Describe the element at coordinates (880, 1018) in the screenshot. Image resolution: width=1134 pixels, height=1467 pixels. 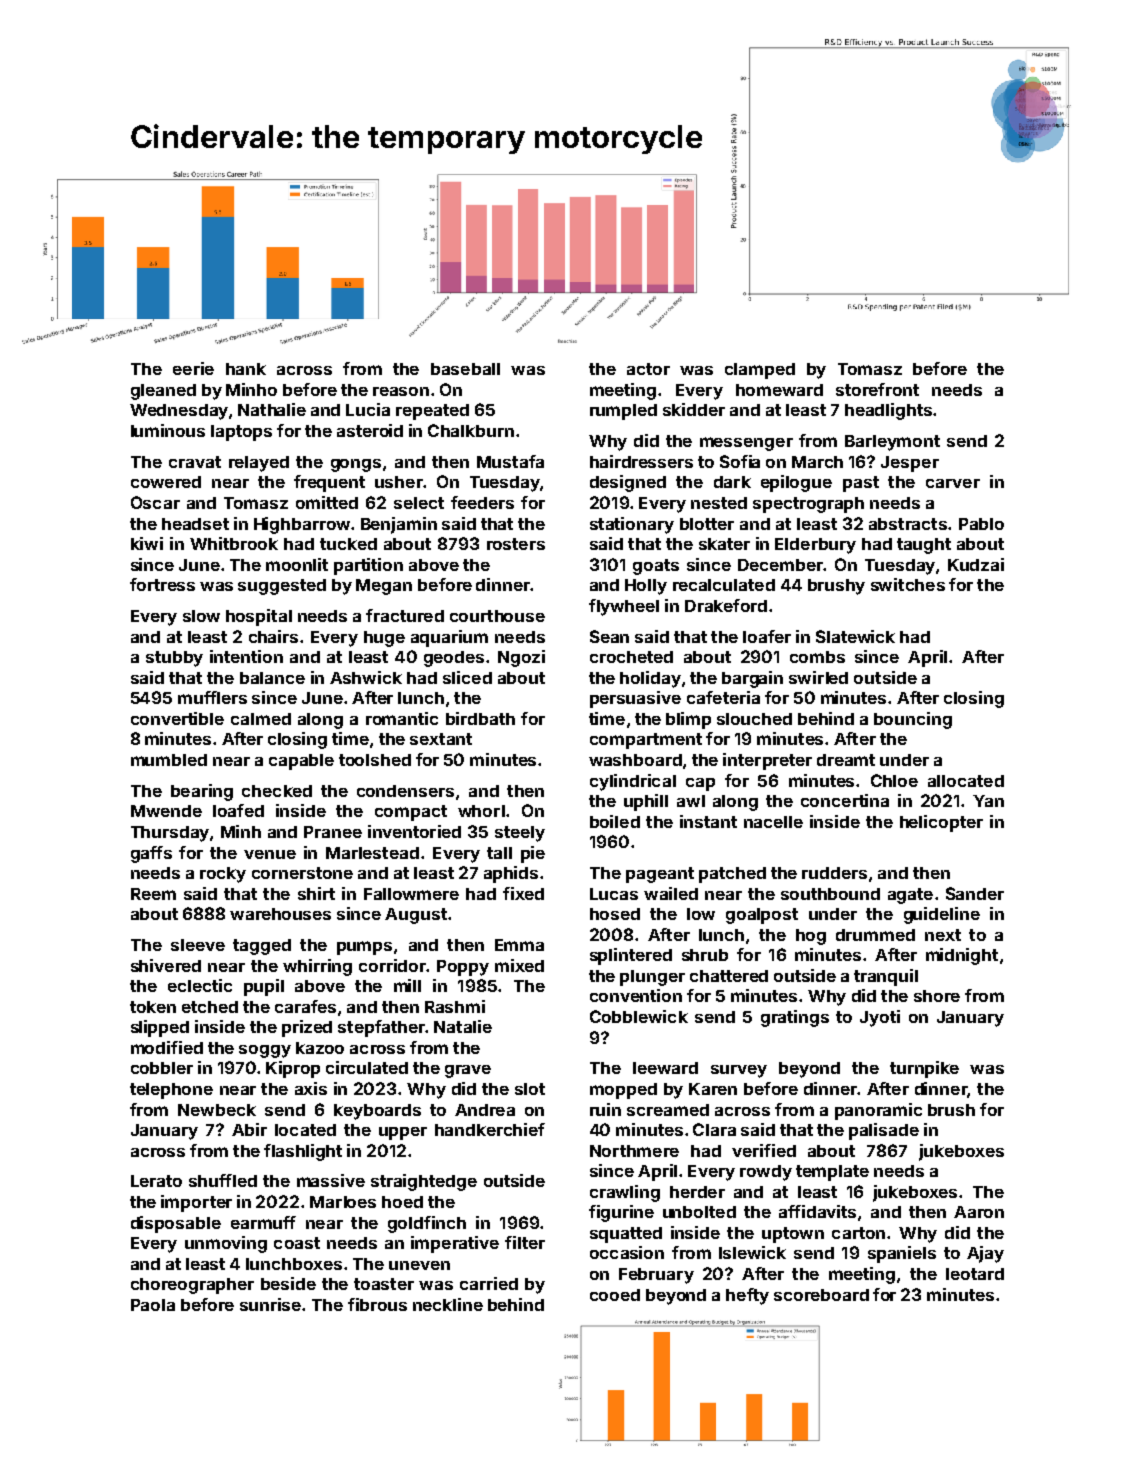
I see `Jyoti` at that location.
